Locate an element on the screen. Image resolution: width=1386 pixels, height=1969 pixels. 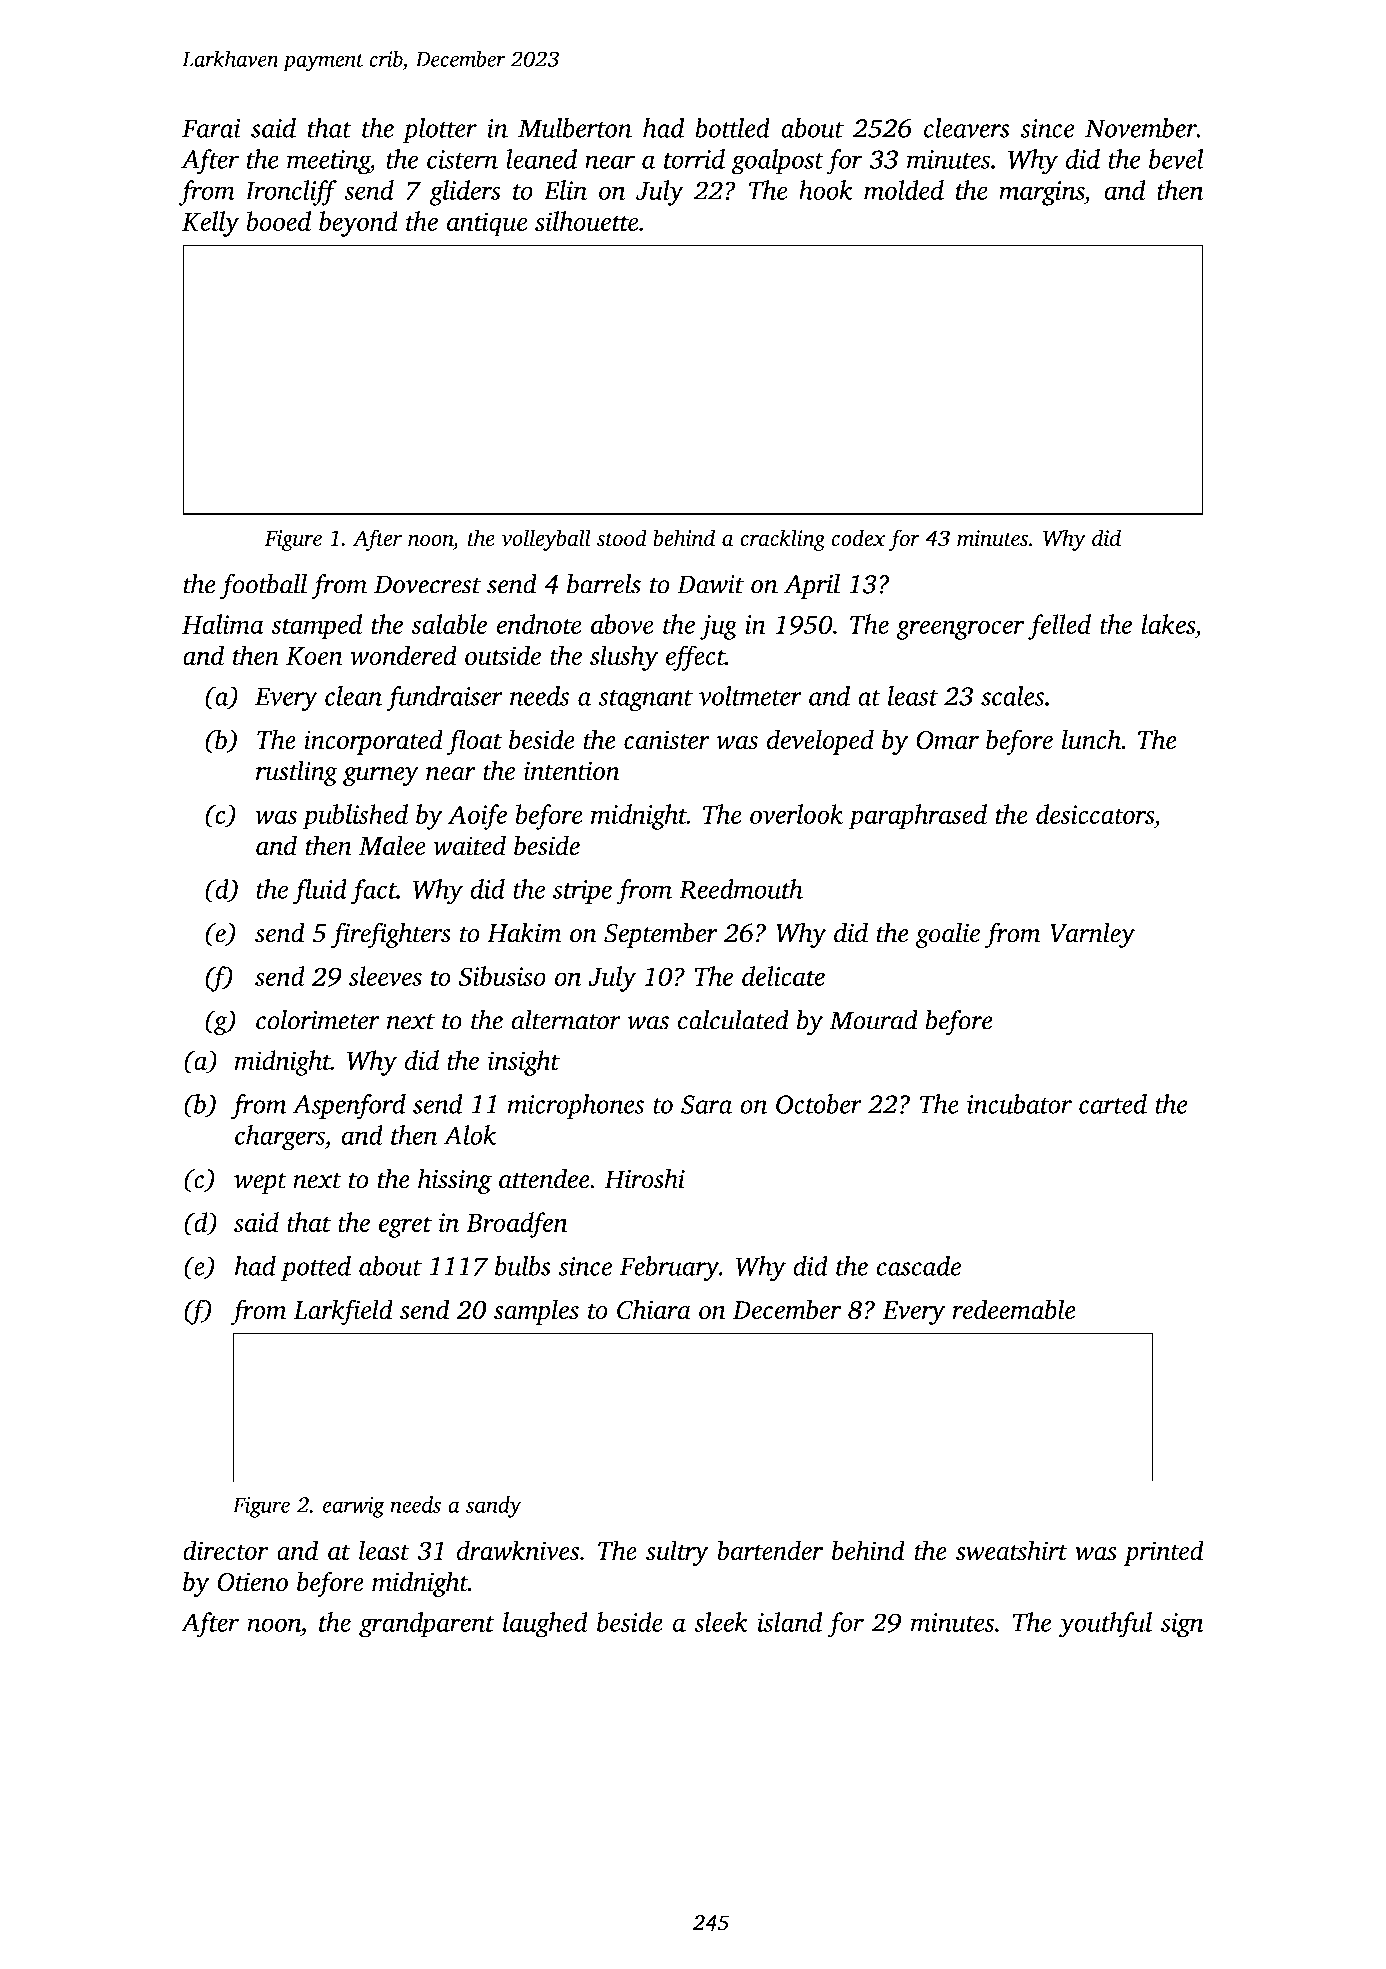
Dawit is located at coordinates (710, 584).
